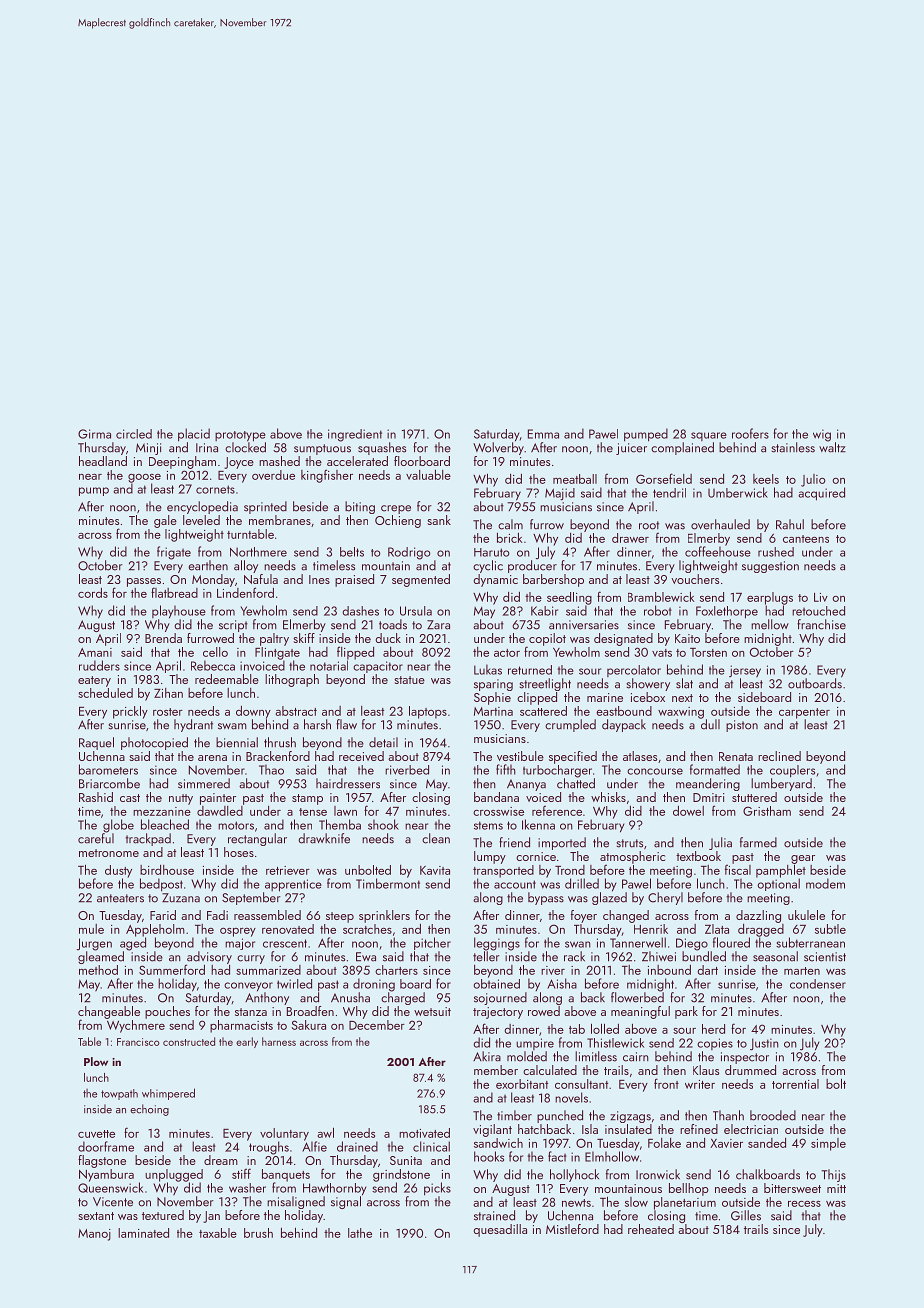  I want to click on Summerford, so click(172, 969).
